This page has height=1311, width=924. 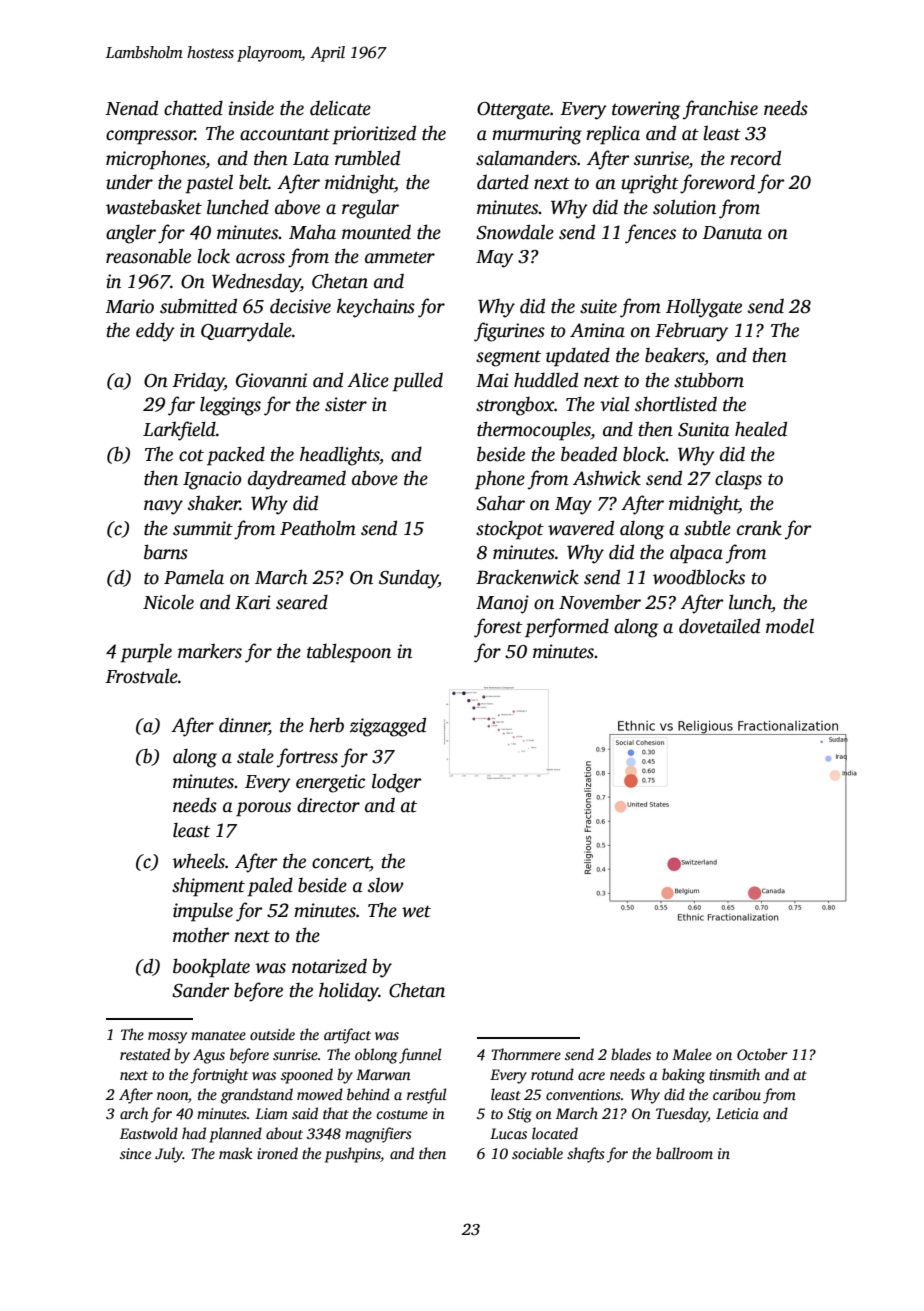 I want to click on healed, so click(x=761, y=429).
